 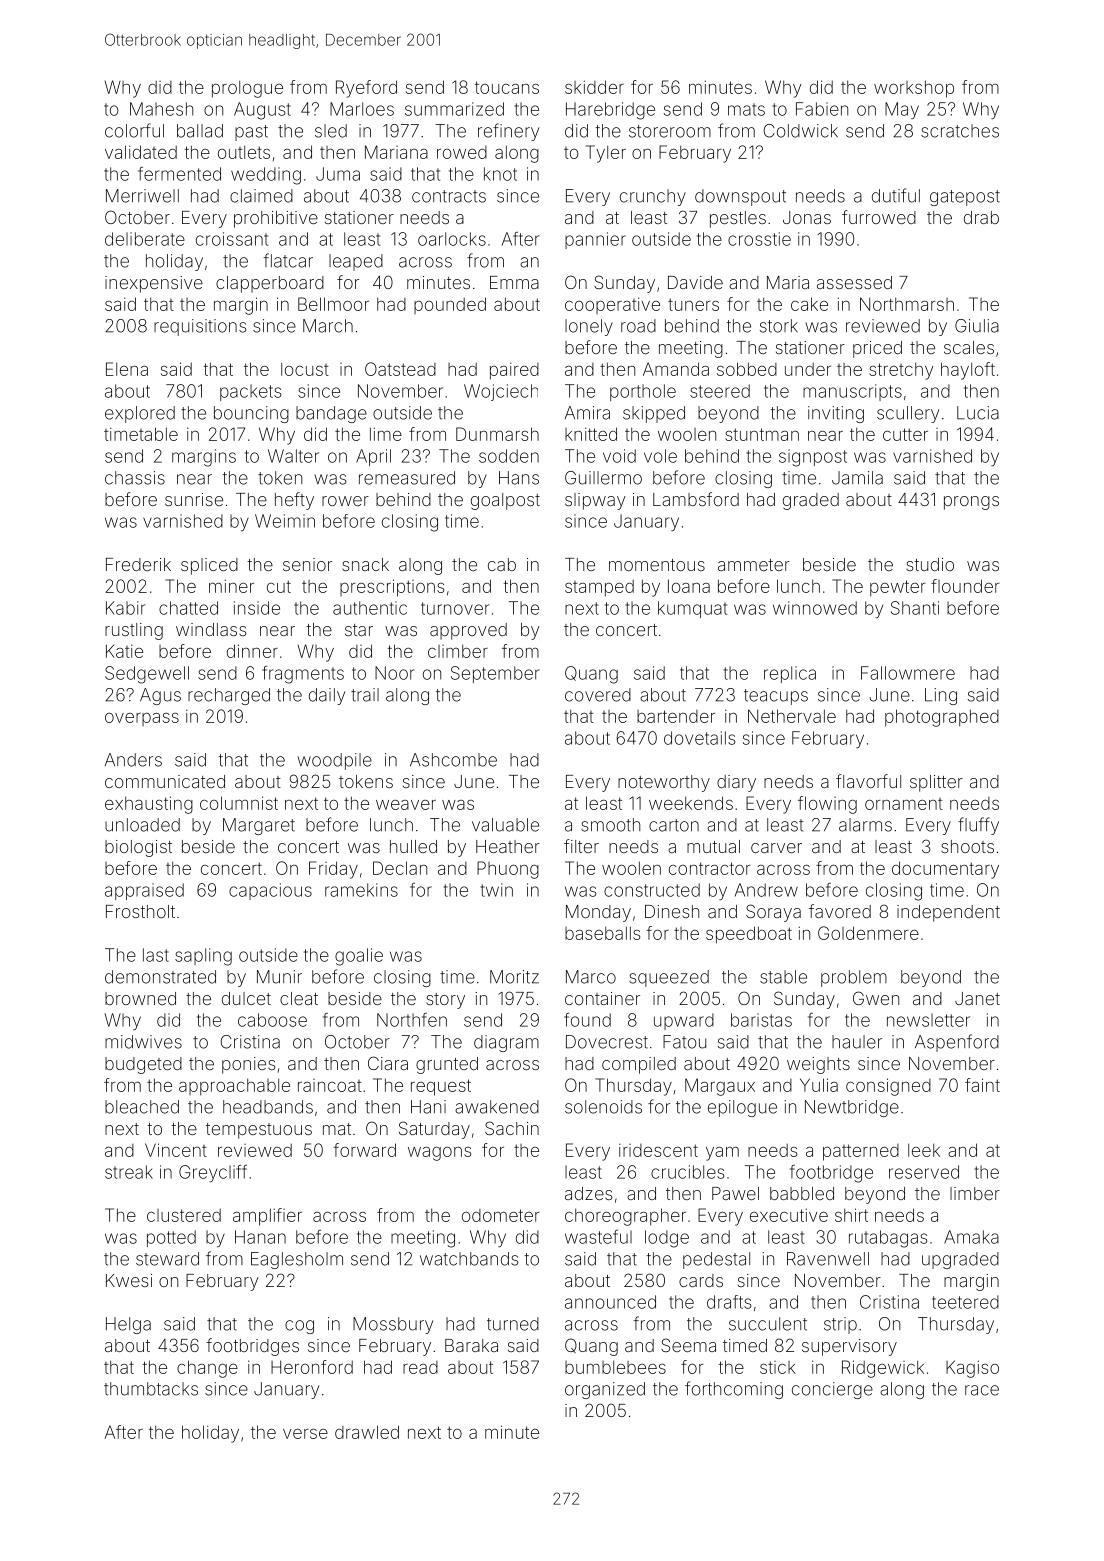 I want to click on recharged, so click(x=229, y=696).
